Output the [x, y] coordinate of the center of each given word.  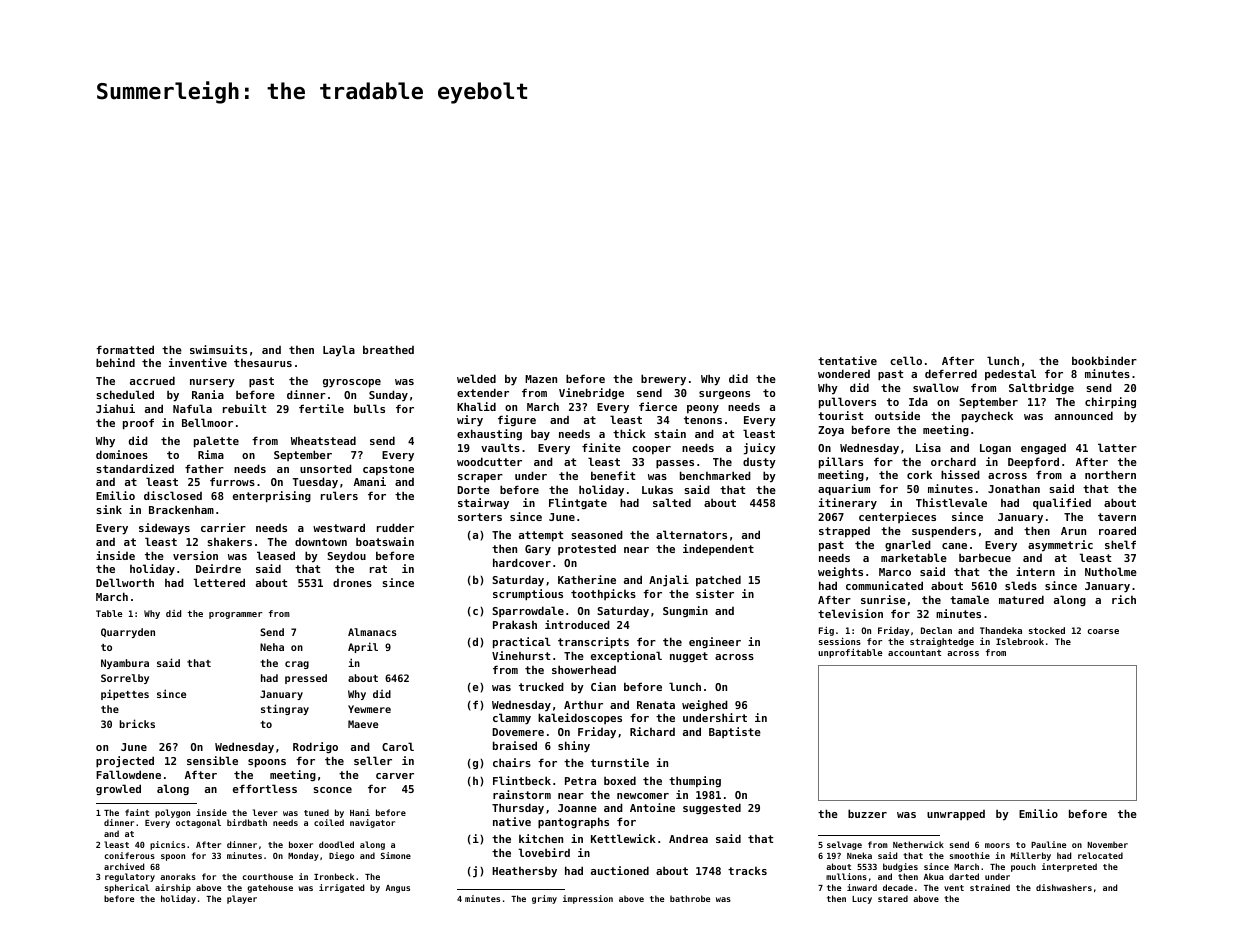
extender [483, 392]
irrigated [342, 888]
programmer [235, 615]
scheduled [125, 394]
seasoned [597, 534]
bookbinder [1104, 360]
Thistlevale [951, 502]
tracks [747, 871]
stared [893, 898]
